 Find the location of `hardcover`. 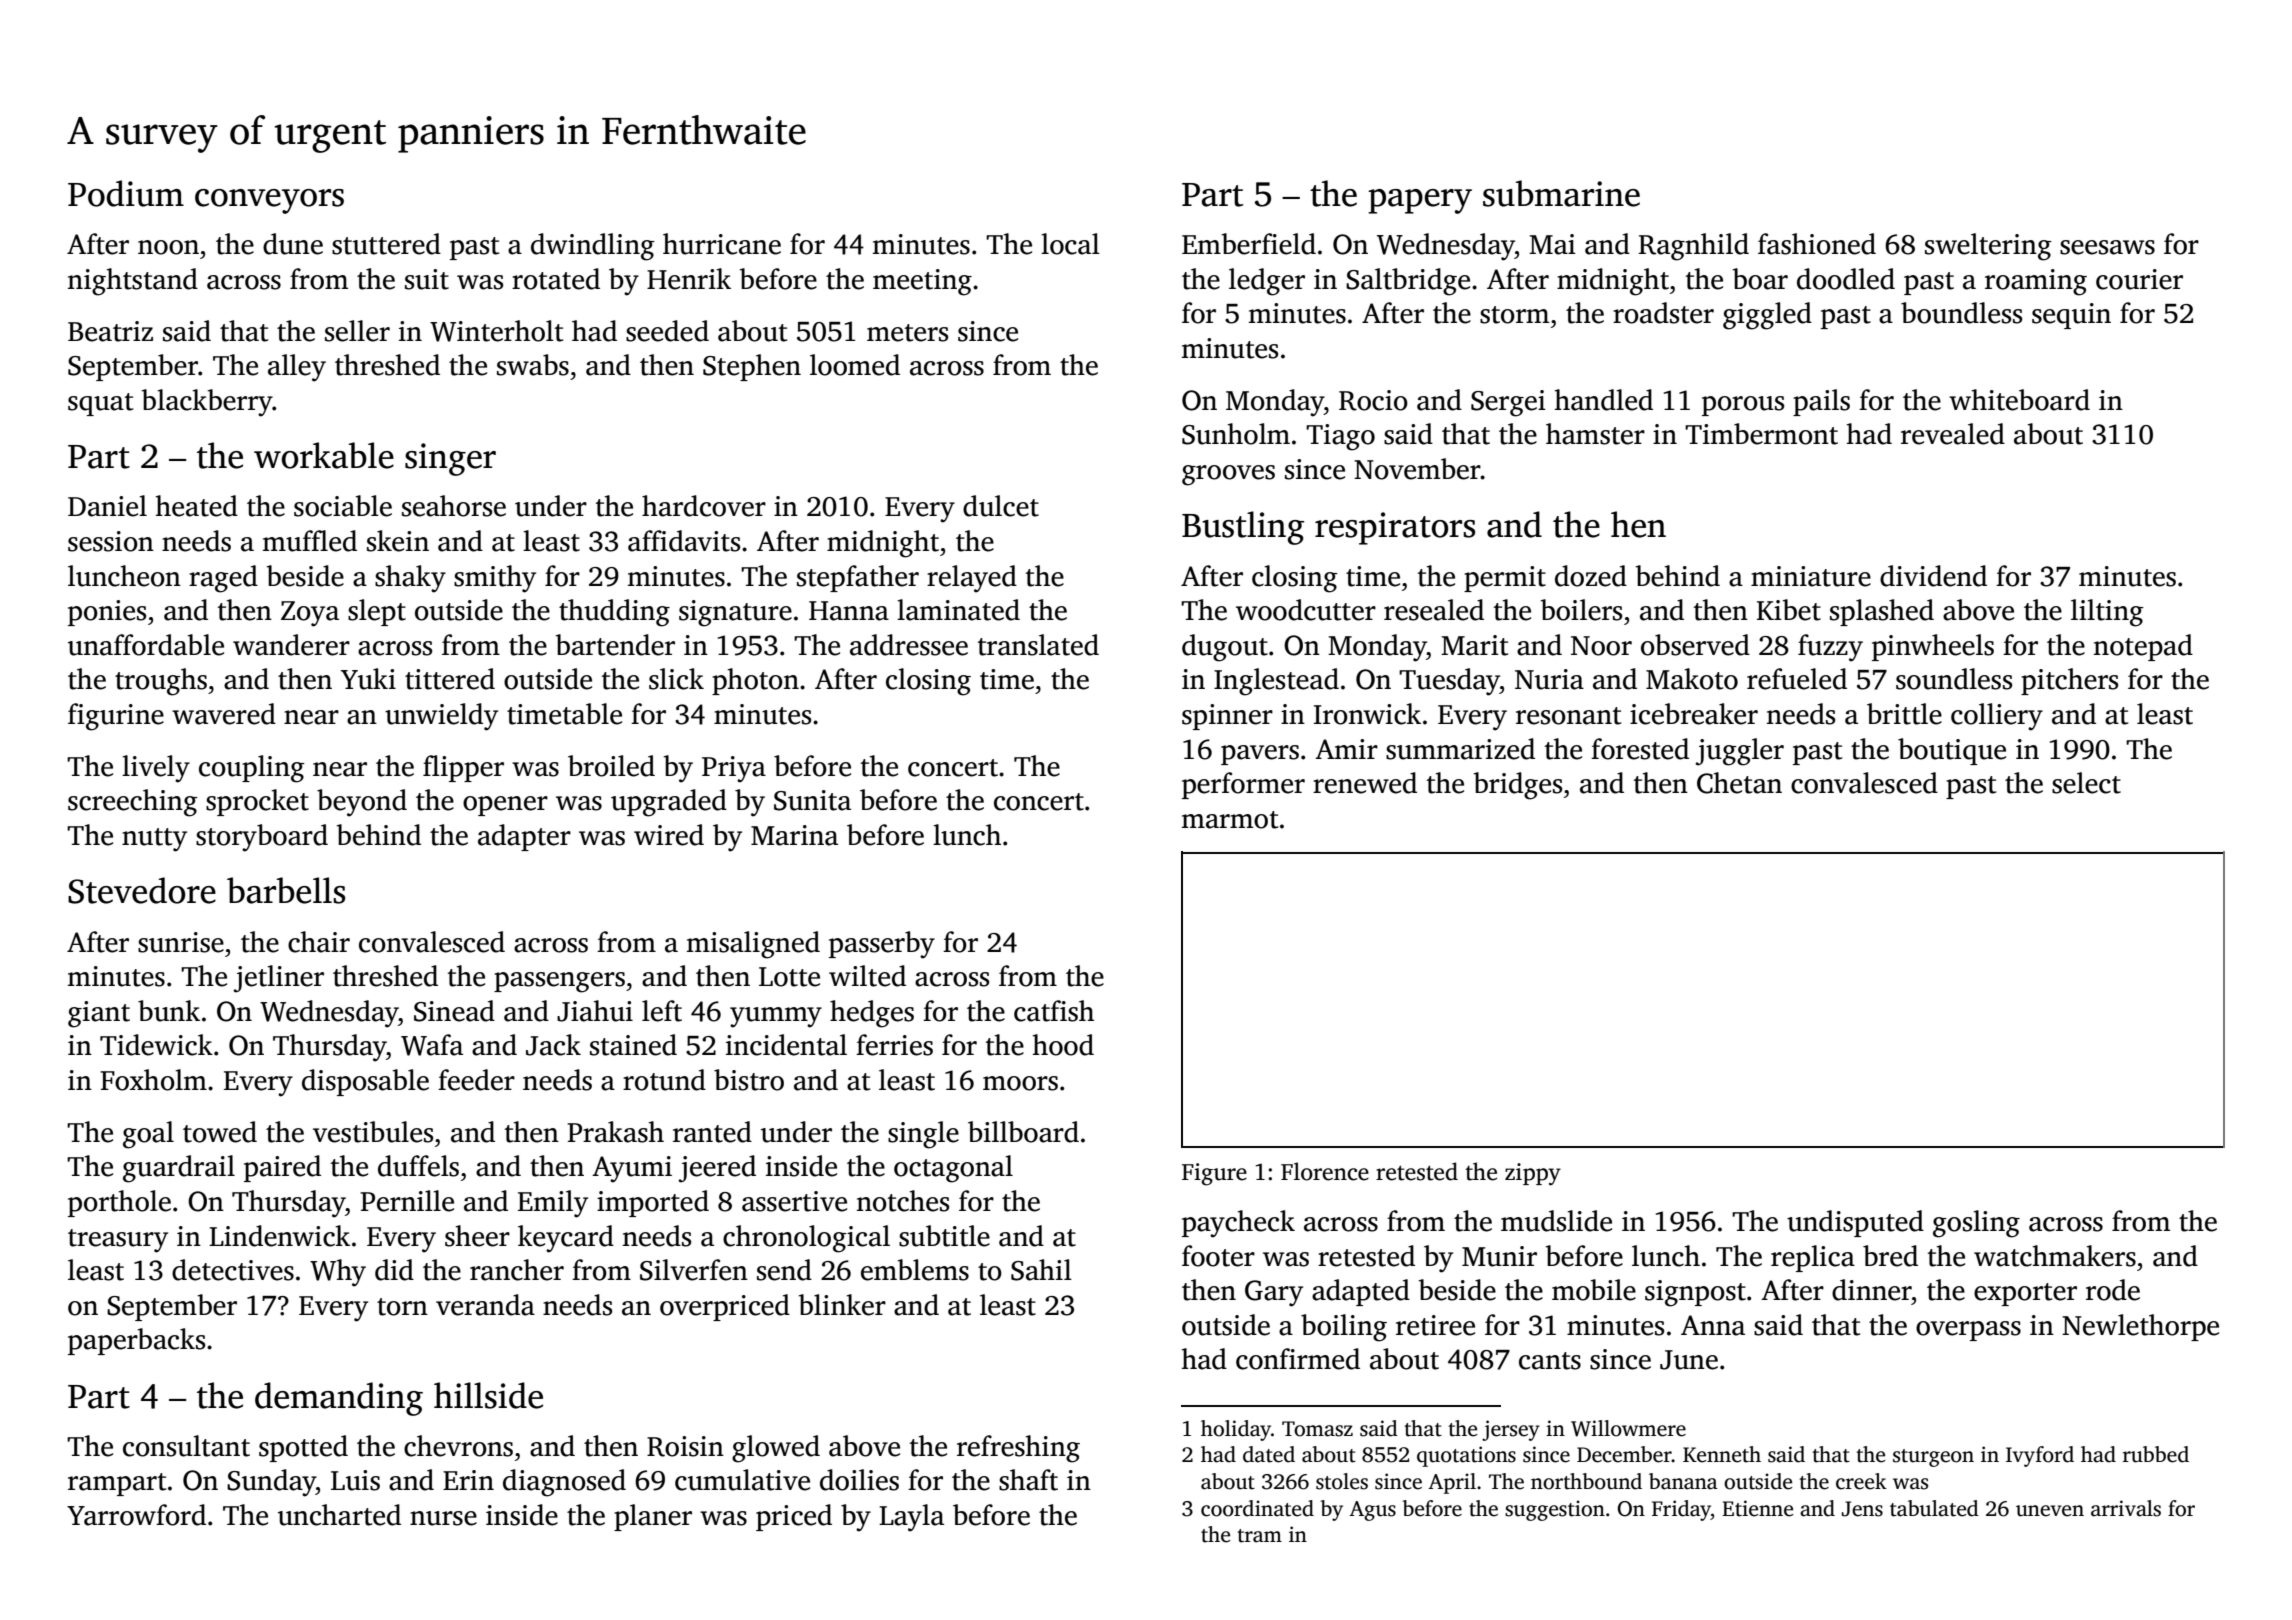

hardcover is located at coordinates (704, 506).
